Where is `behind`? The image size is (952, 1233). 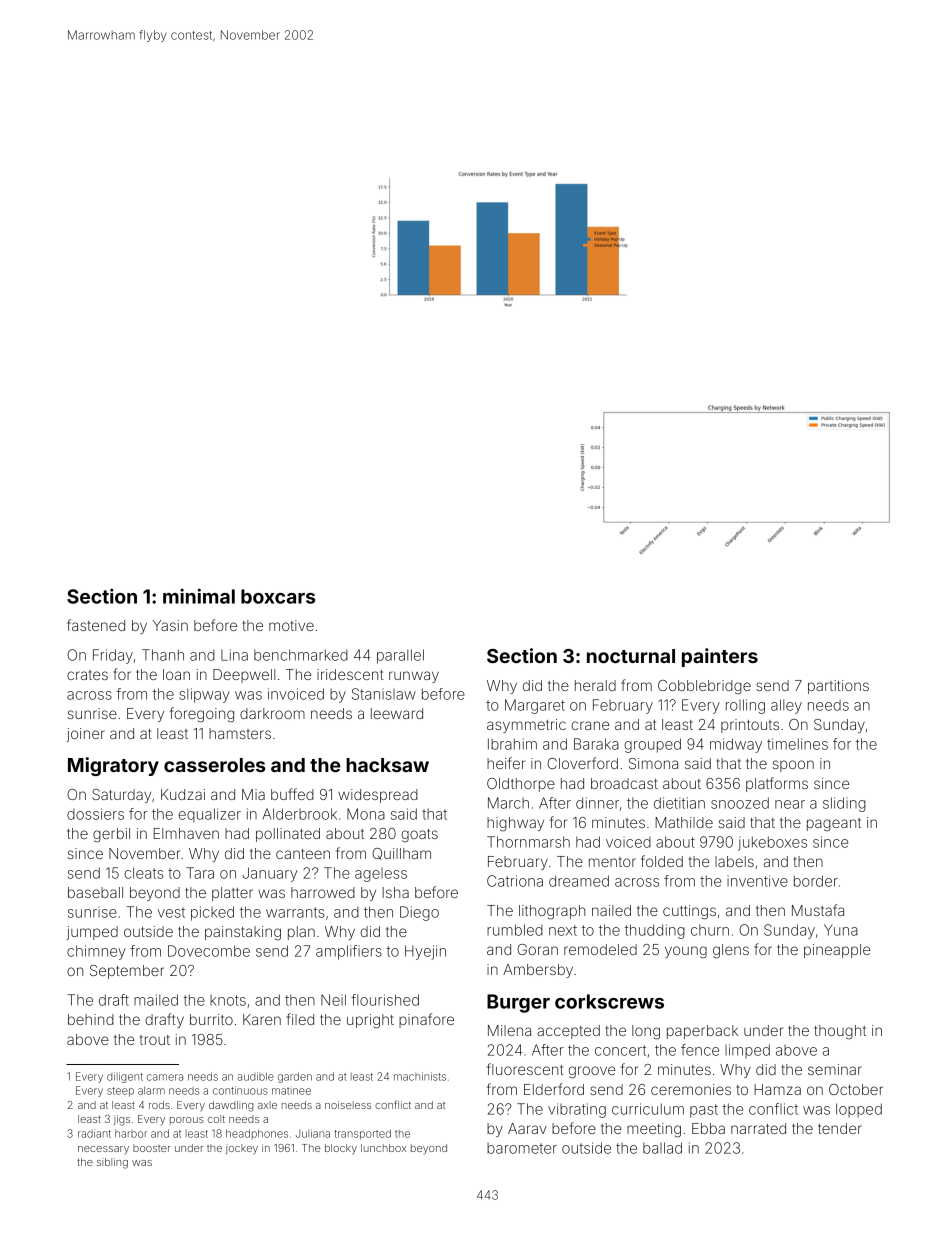 behind is located at coordinates (91, 1019).
